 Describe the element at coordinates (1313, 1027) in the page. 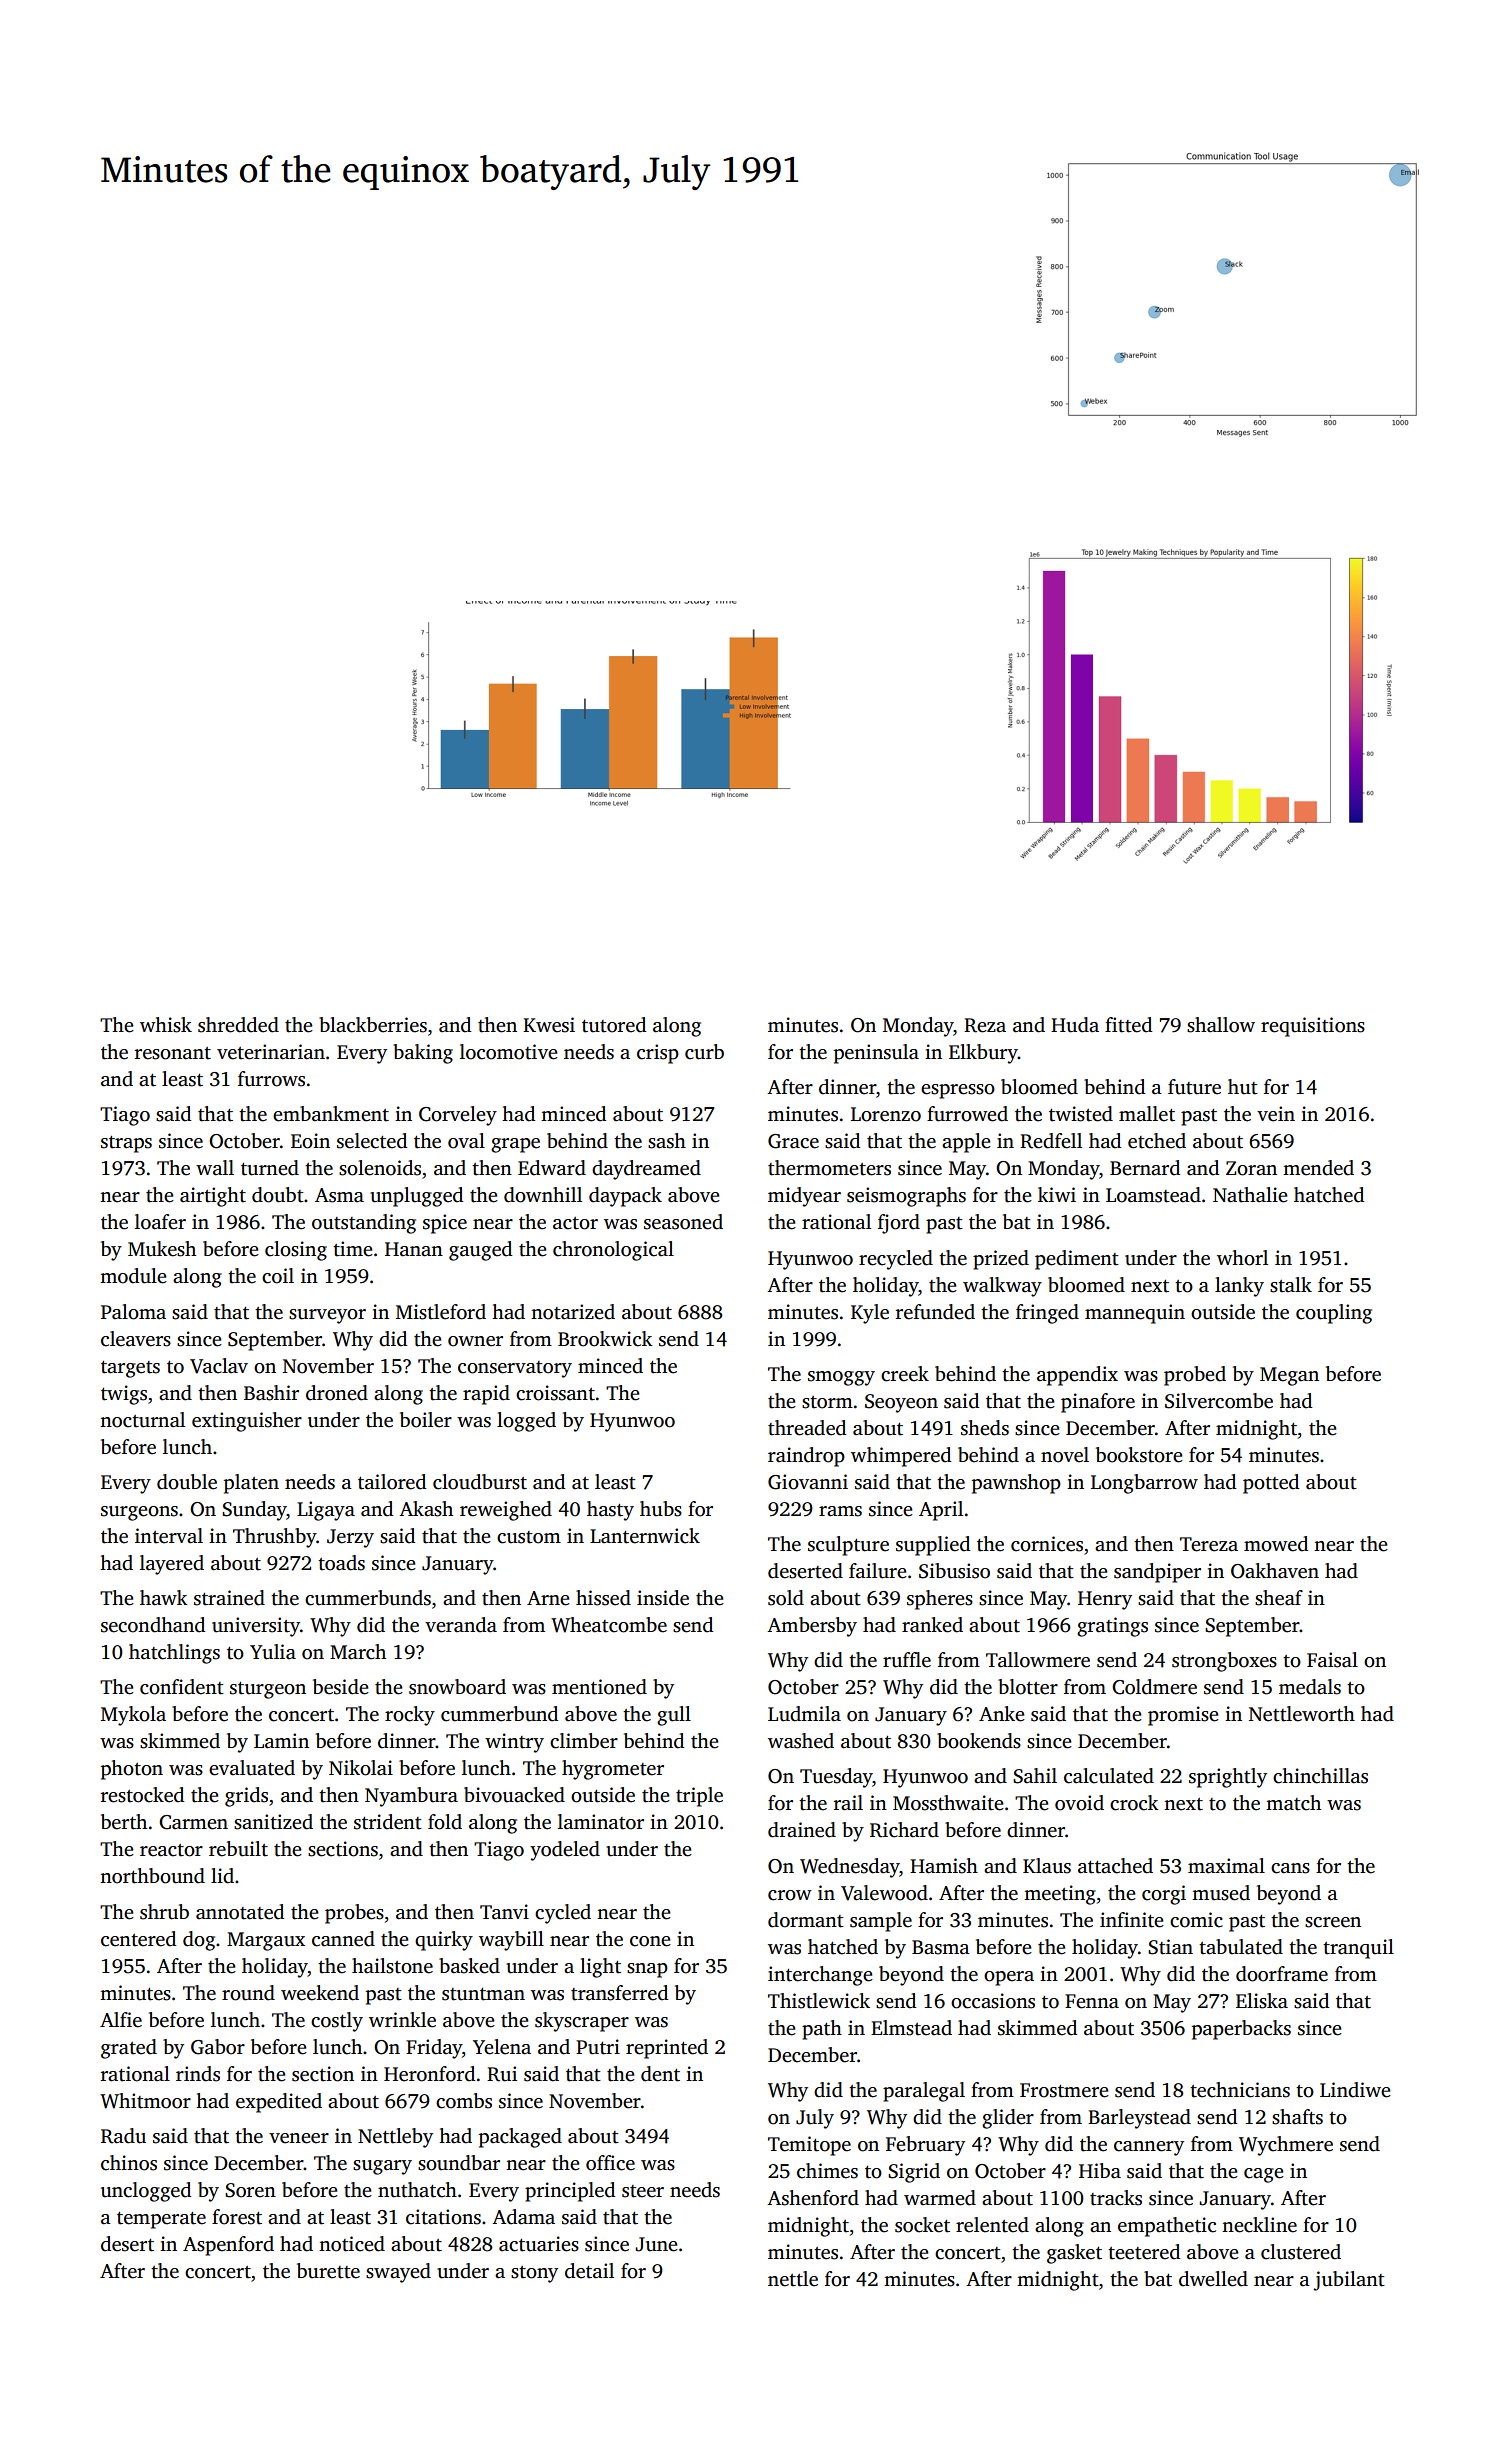

I see `requisitions` at that location.
